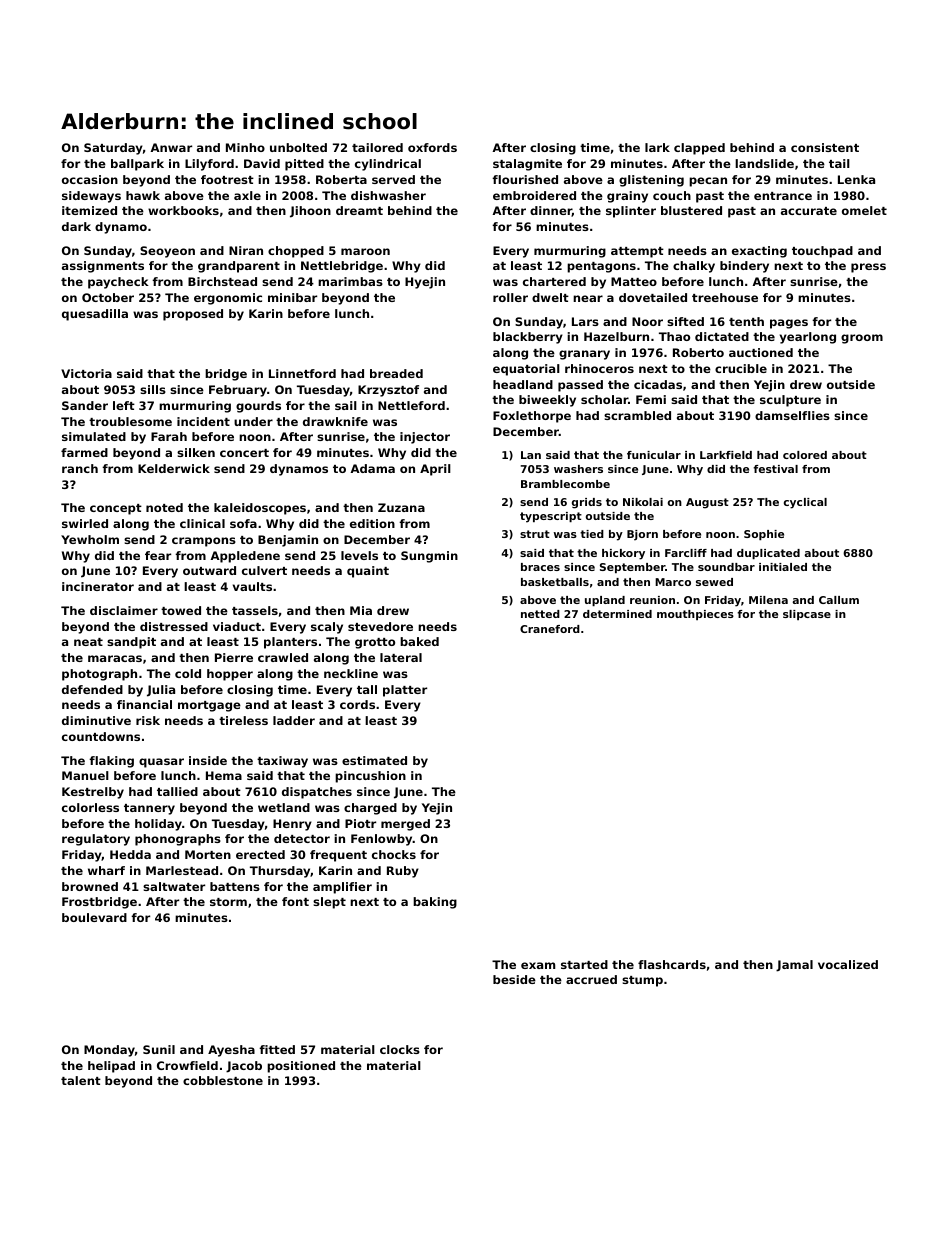 The image size is (952, 1233). I want to click on Sander, so click(85, 405).
